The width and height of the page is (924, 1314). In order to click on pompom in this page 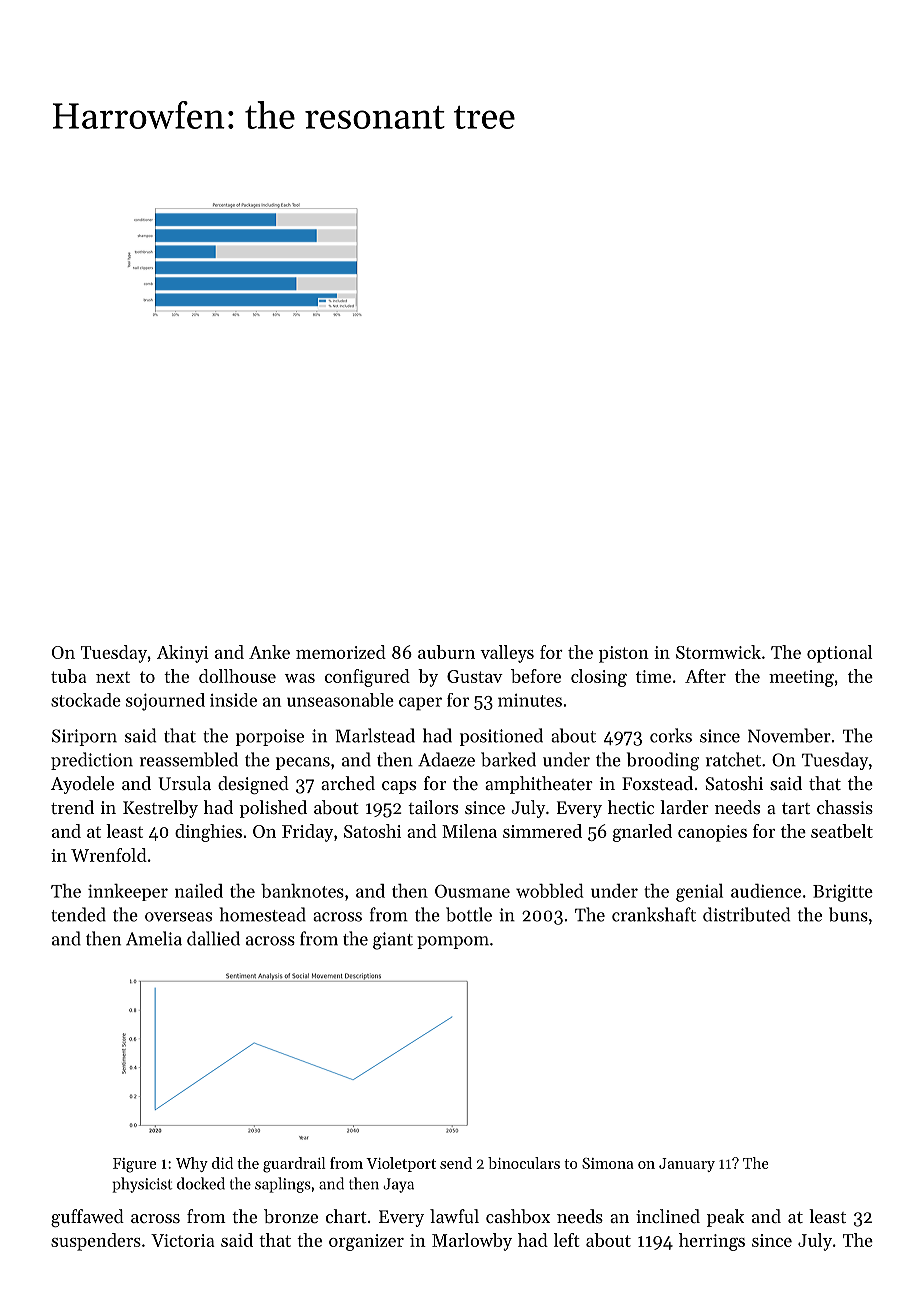, I will do `click(453, 942)`.
